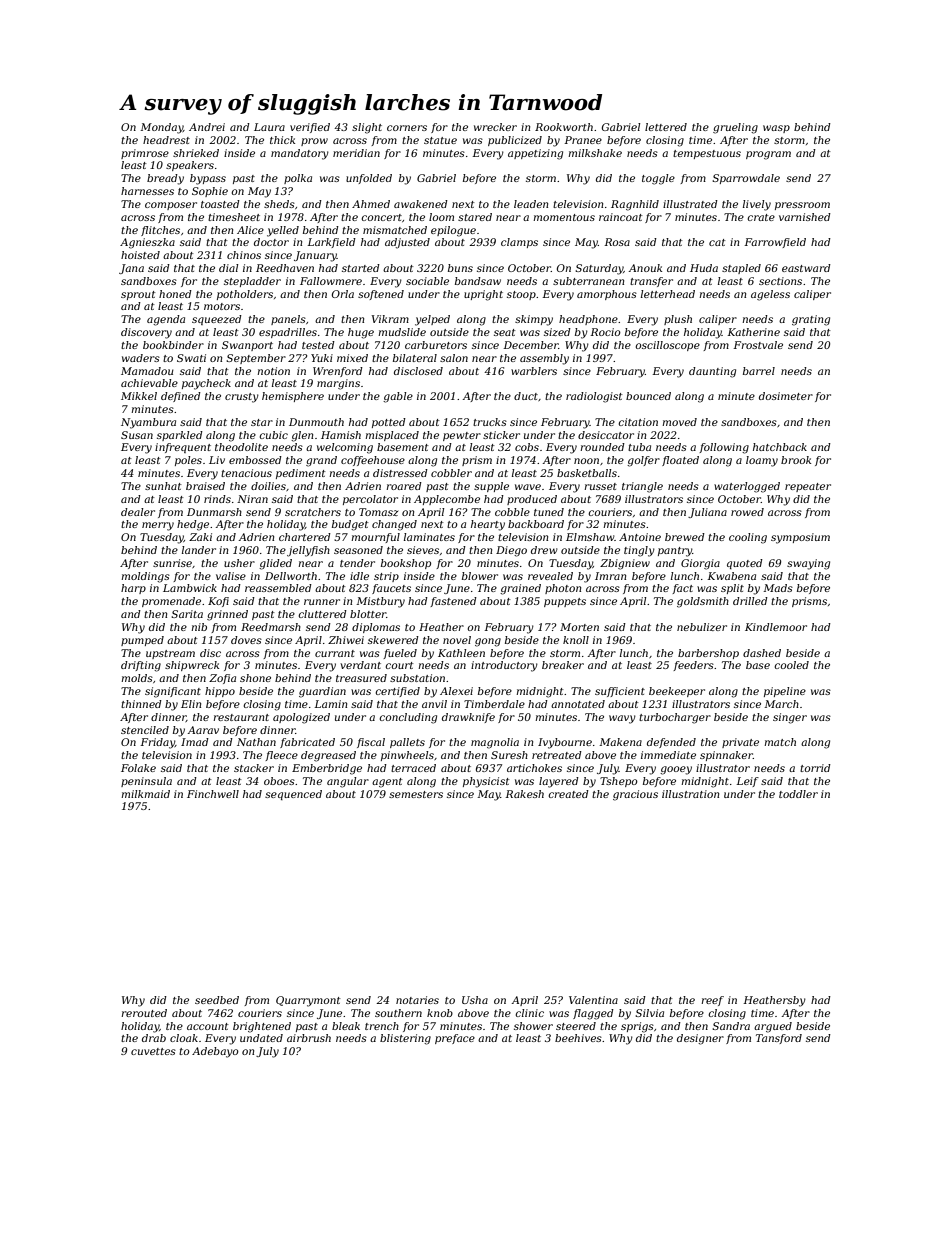 The height and width of the screenshot is (1233, 952). What do you see at coordinates (649, 1013) in the screenshot?
I see `Silvia` at bounding box center [649, 1013].
